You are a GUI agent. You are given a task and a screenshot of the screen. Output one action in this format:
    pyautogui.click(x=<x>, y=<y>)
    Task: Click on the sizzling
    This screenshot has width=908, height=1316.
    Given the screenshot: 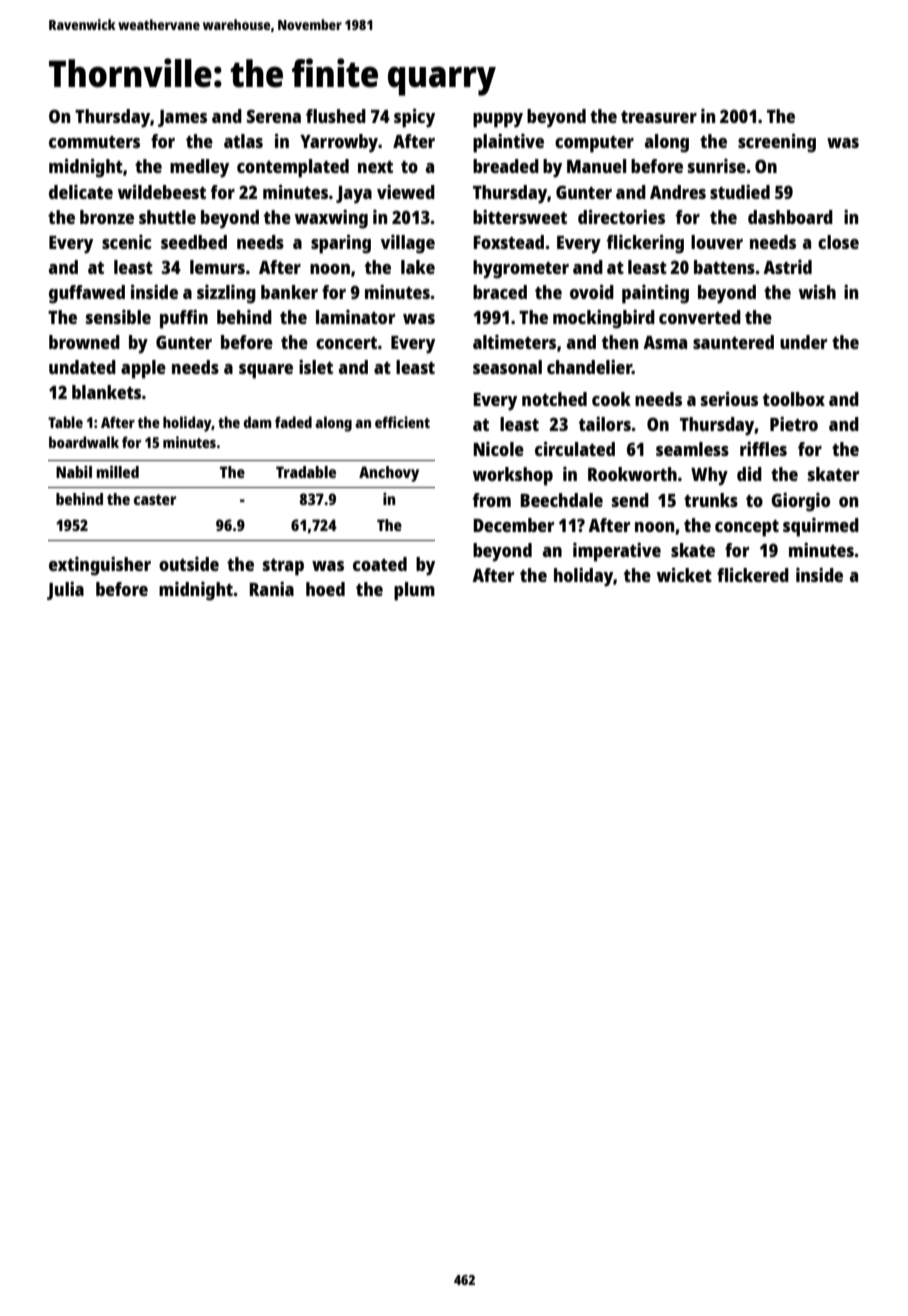 What is the action you would take?
    pyautogui.click(x=226, y=294)
